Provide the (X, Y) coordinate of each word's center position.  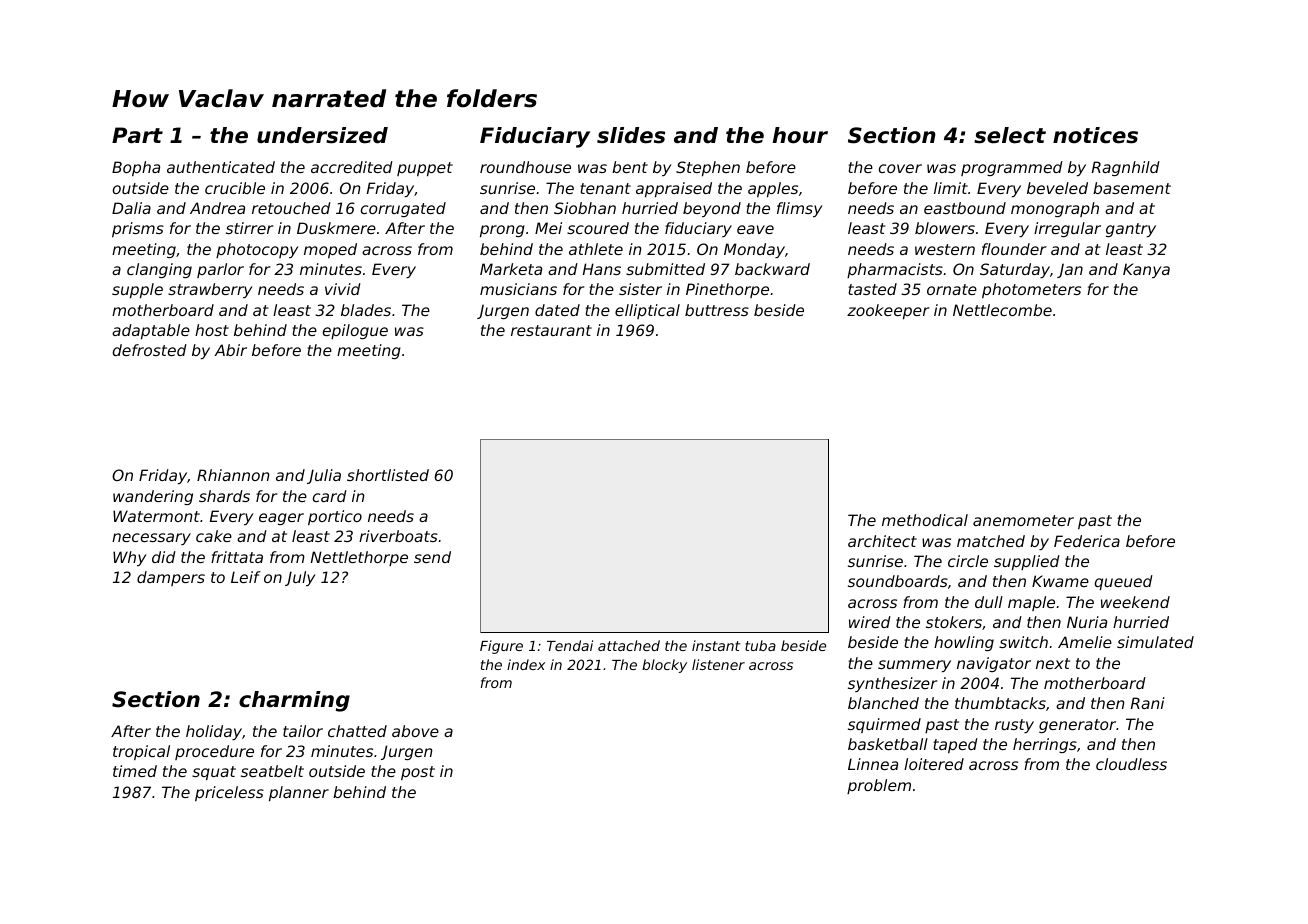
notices (1095, 135)
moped (330, 250)
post (418, 773)
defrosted (150, 350)
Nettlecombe (1002, 310)
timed (135, 771)
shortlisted (388, 475)
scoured (598, 228)
